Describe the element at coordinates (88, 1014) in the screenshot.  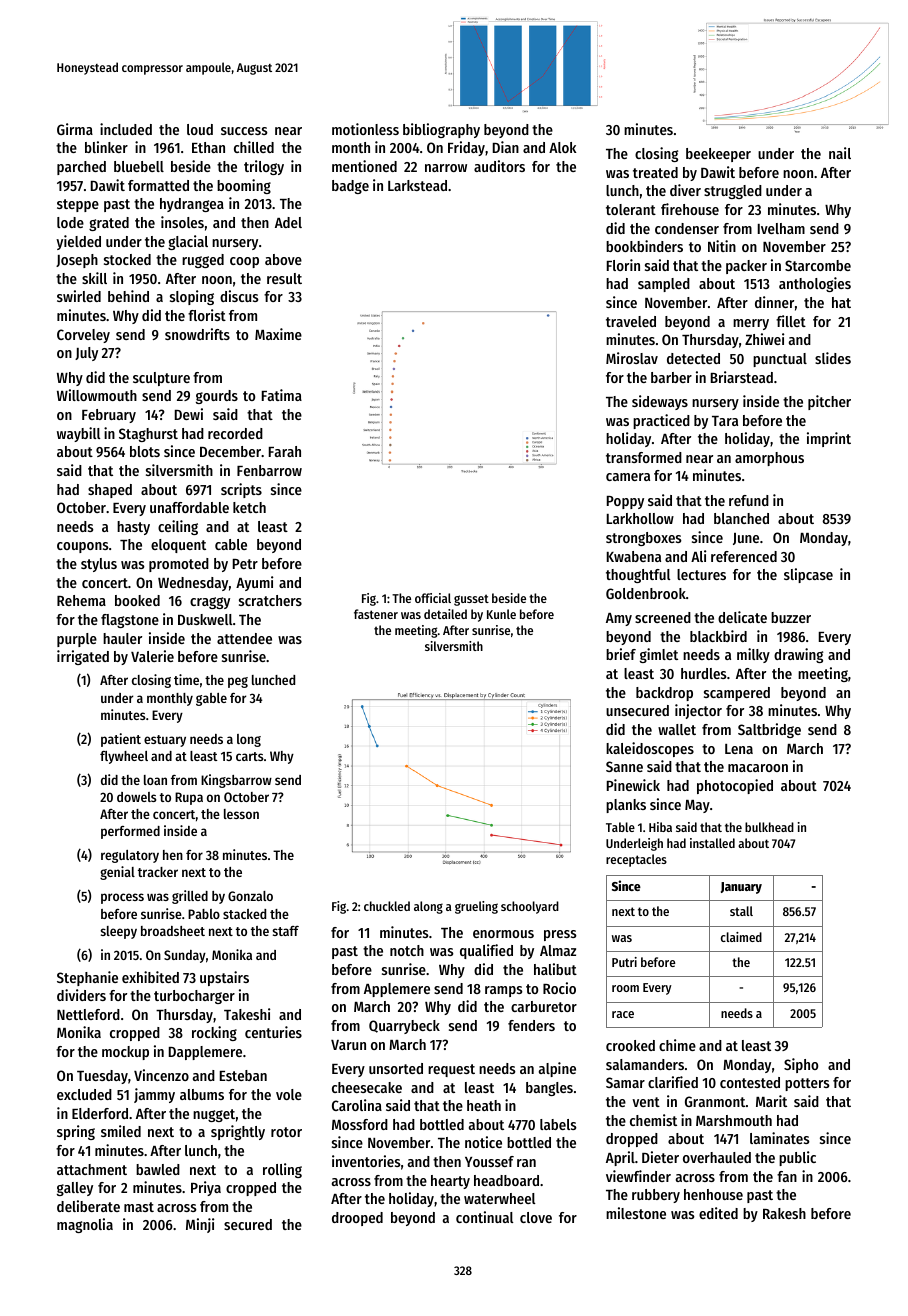
I see `Nettleford` at that location.
